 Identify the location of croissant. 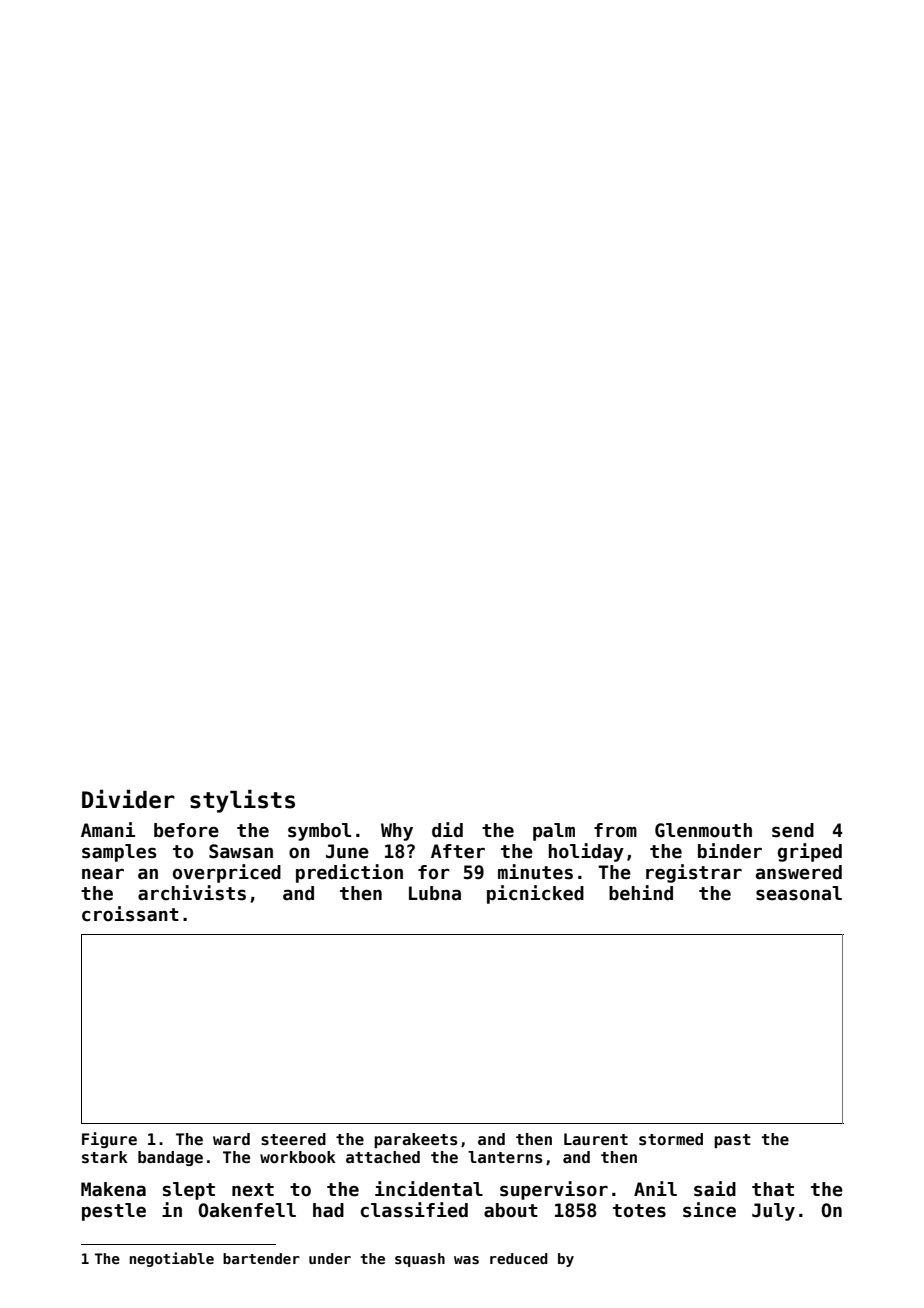
(130, 914).
